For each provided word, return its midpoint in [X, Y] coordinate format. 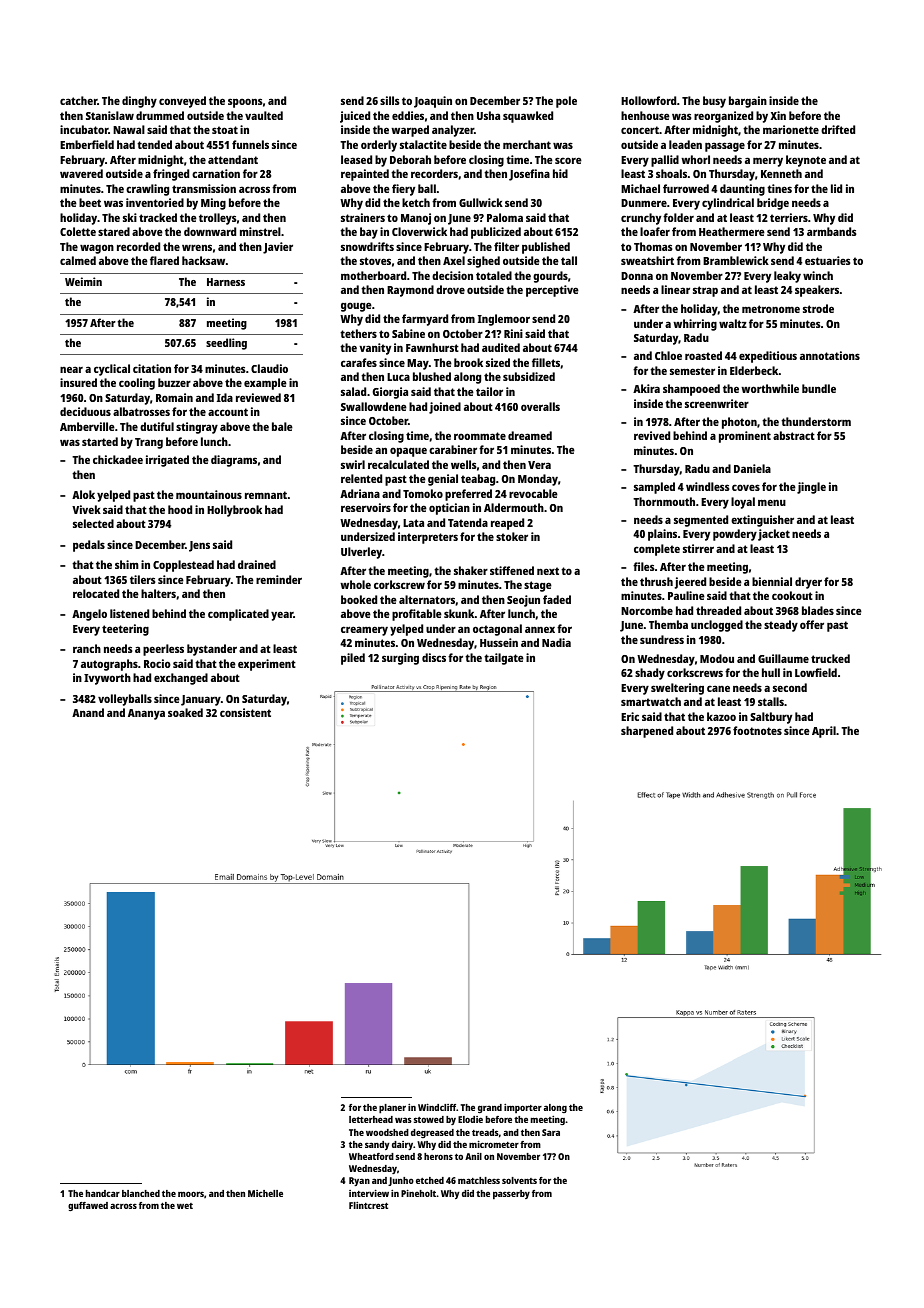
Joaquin [433, 102]
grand [490, 1108]
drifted [838, 129]
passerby [511, 1195]
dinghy [139, 102]
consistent [245, 712]
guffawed [88, 1206]
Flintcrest [368, 1205]
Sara [551, 1132]
